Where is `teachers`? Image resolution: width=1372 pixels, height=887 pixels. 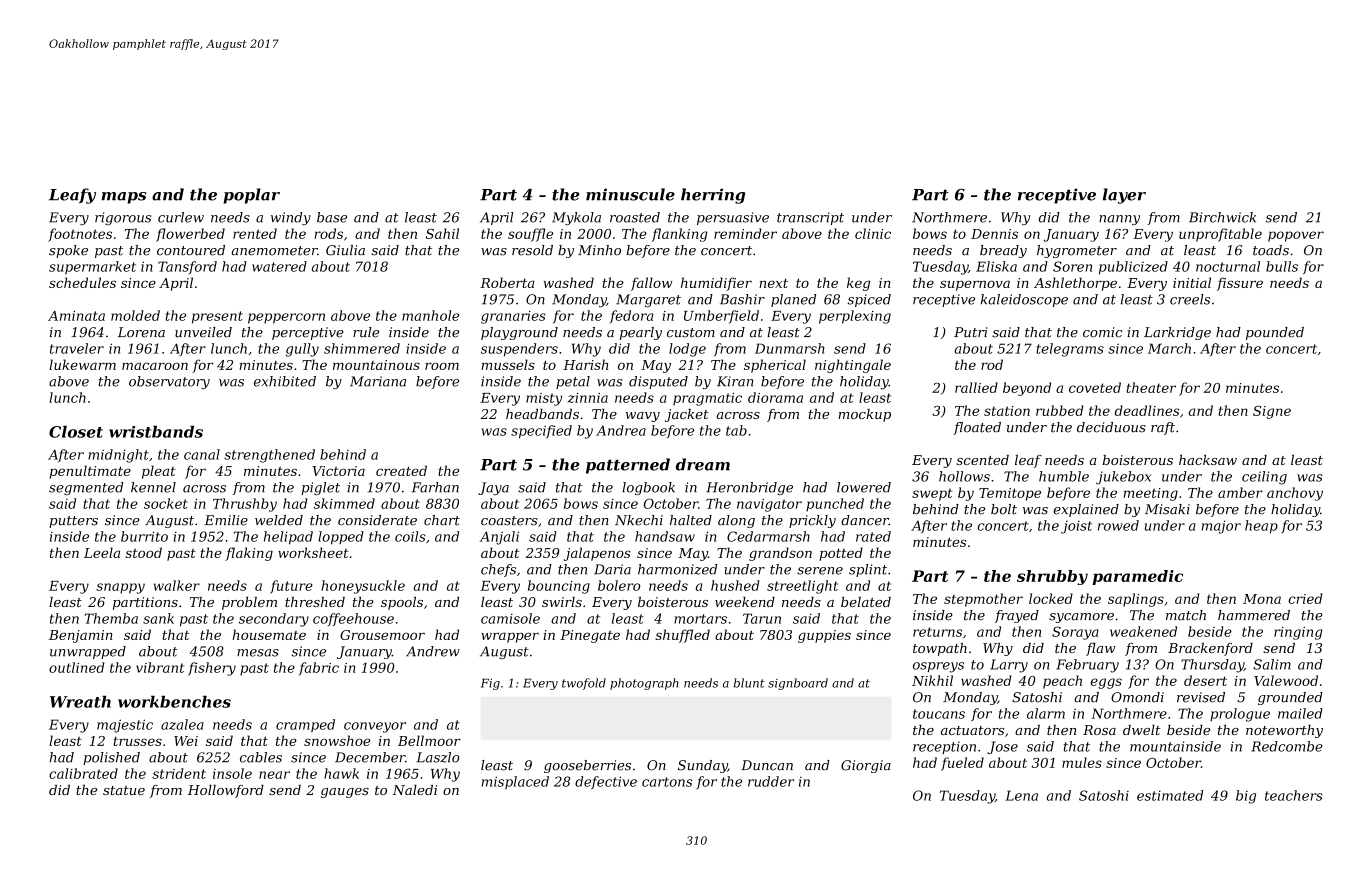 teachers is located at coordinates (1294, 795).
